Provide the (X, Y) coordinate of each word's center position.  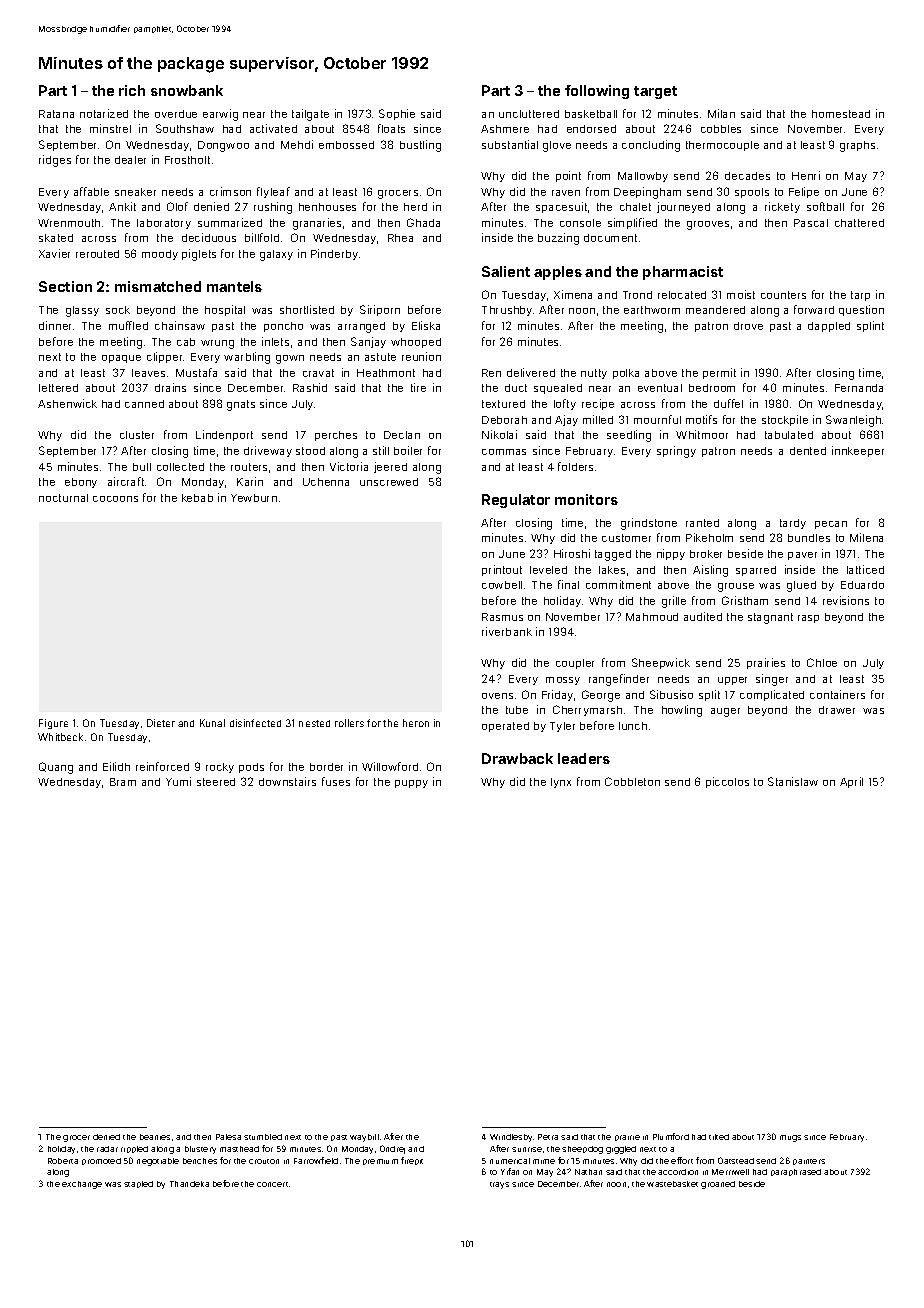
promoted (101, 1161)
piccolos (727, 782)
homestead (841, 114)
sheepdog (582, 1150)
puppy (411, 784)
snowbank (187, 90)
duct (516, 388)
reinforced (162, 766)
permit (719, 373)
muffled (128, 325)
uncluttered (529, 114)
